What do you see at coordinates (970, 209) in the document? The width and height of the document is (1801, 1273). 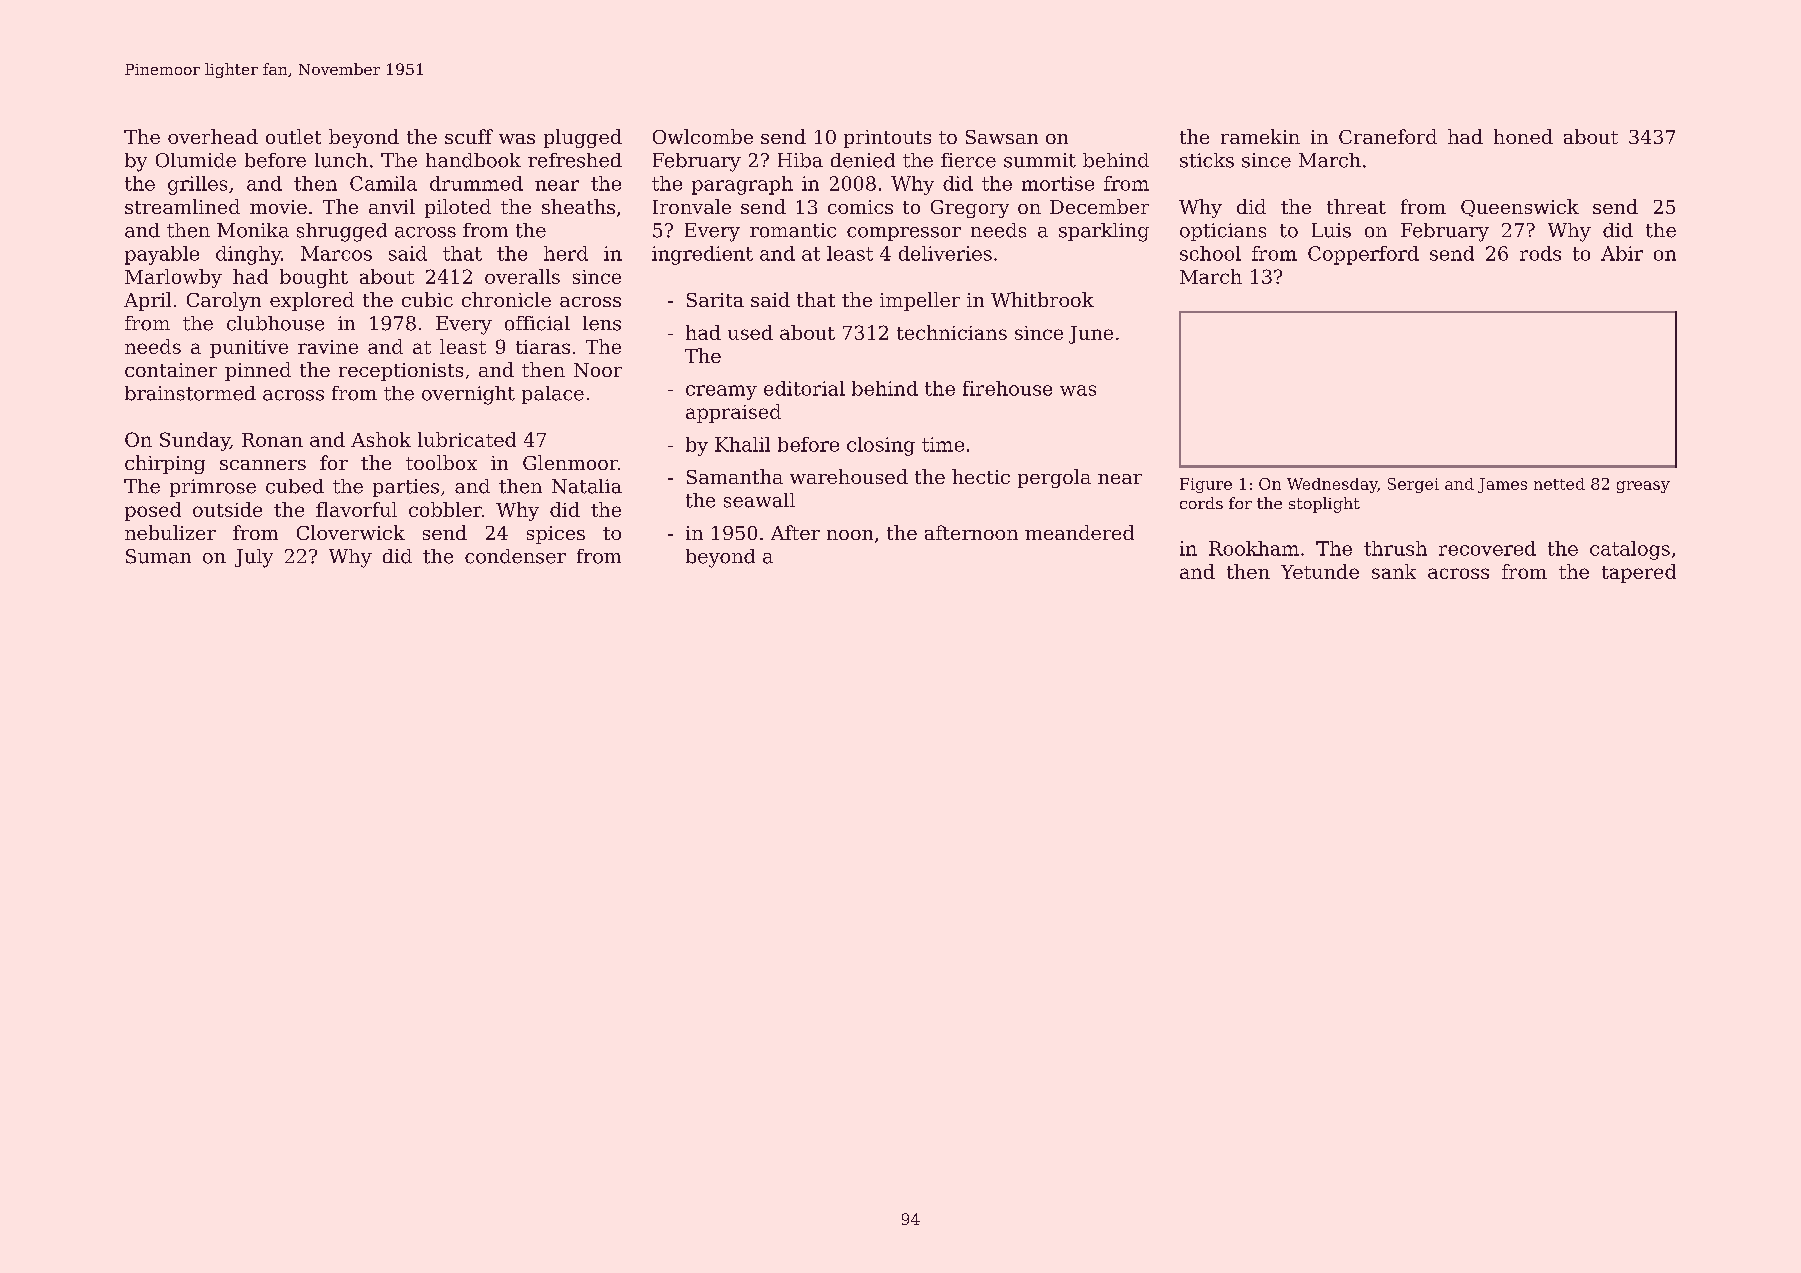 I see `Gregory` at bounding box center [970, 209].
